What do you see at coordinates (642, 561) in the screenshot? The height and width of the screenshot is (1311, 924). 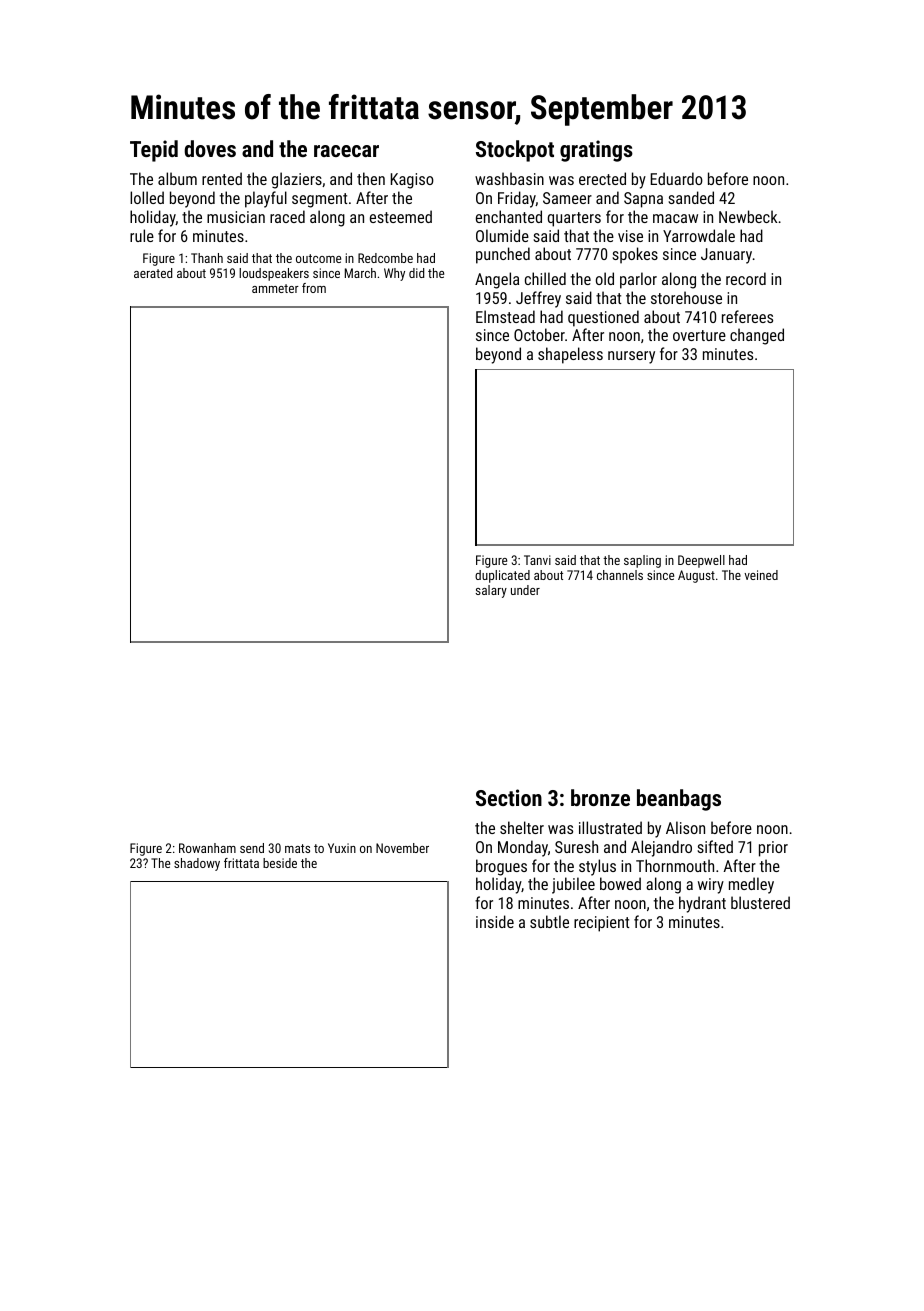 I see `sapling` at bounding box center [642, 561].
